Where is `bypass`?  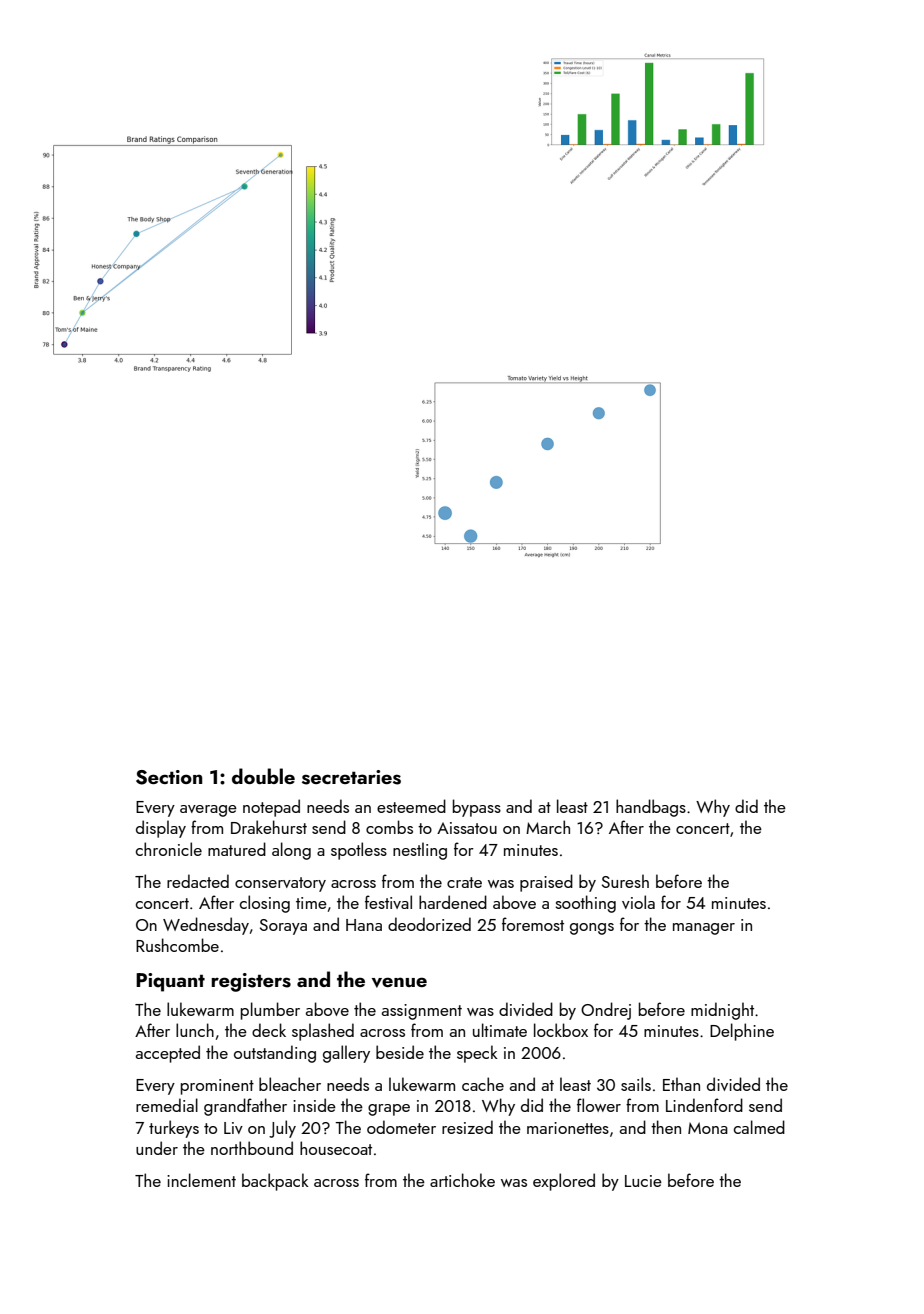
bypass is located at coordinates (477, 808).
